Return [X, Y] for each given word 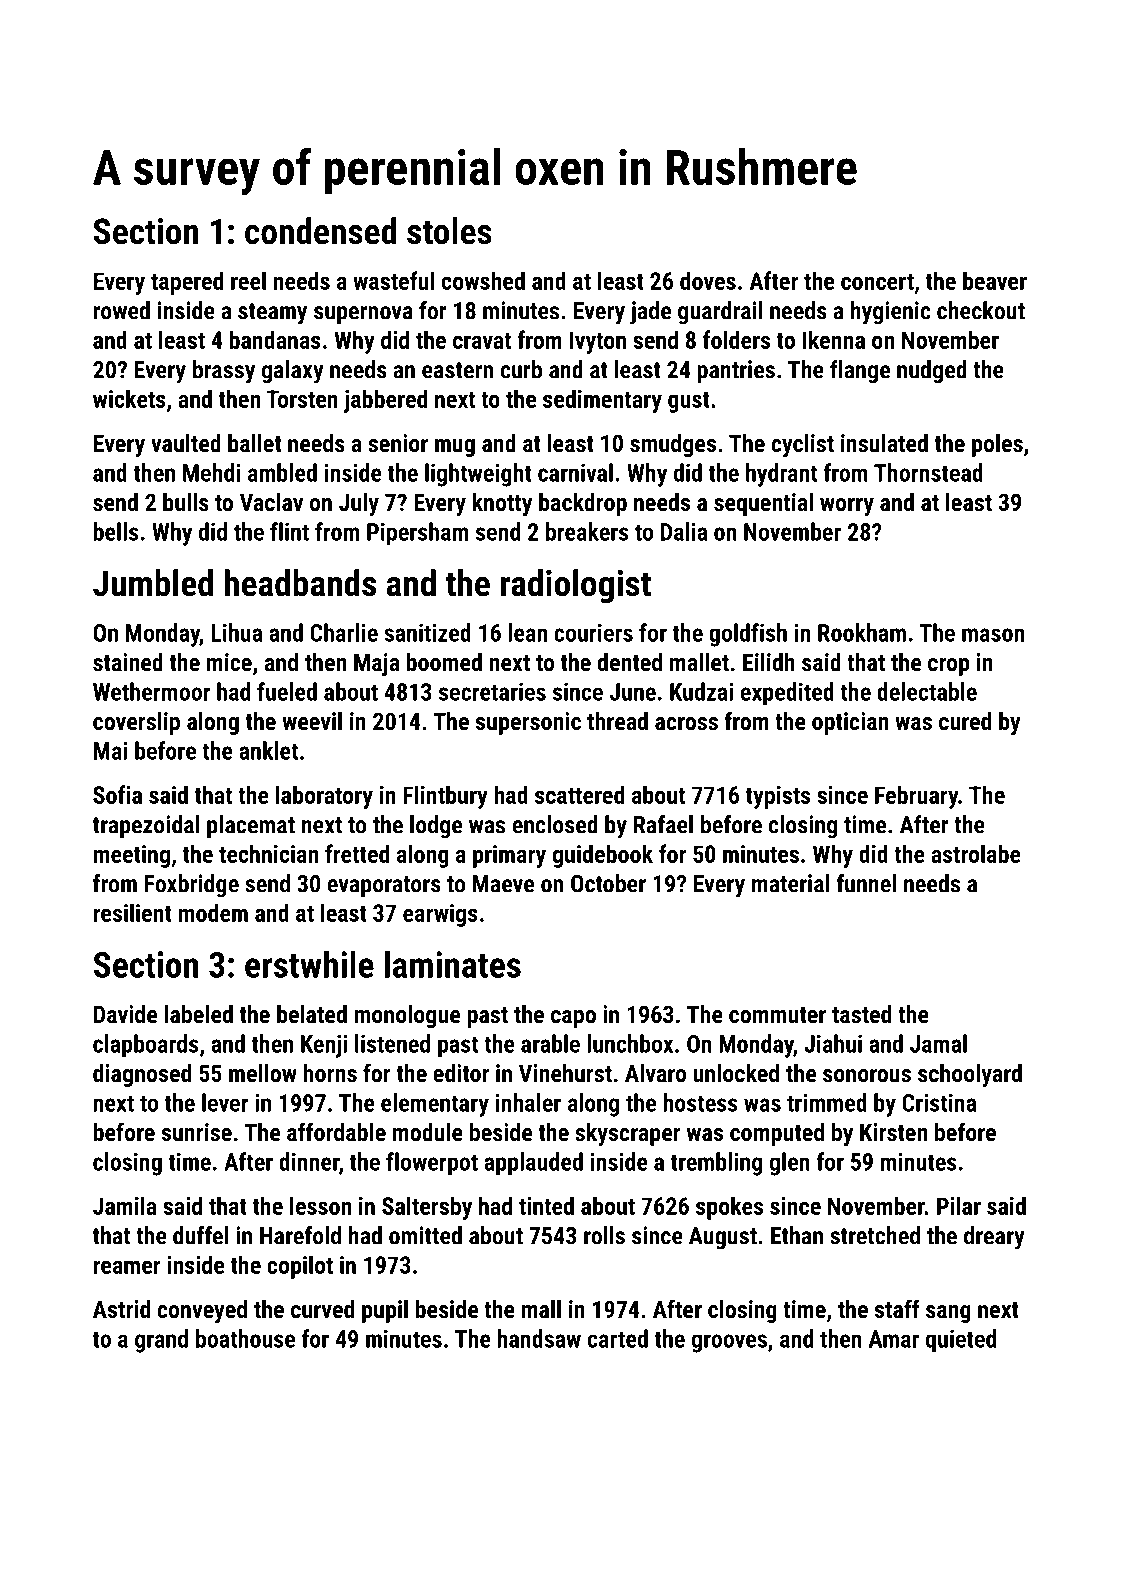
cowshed [483, 280]
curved [322, 1309]
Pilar [959, 1205]
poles [997, 445]
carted [618, 1338]
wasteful [393, 280]
